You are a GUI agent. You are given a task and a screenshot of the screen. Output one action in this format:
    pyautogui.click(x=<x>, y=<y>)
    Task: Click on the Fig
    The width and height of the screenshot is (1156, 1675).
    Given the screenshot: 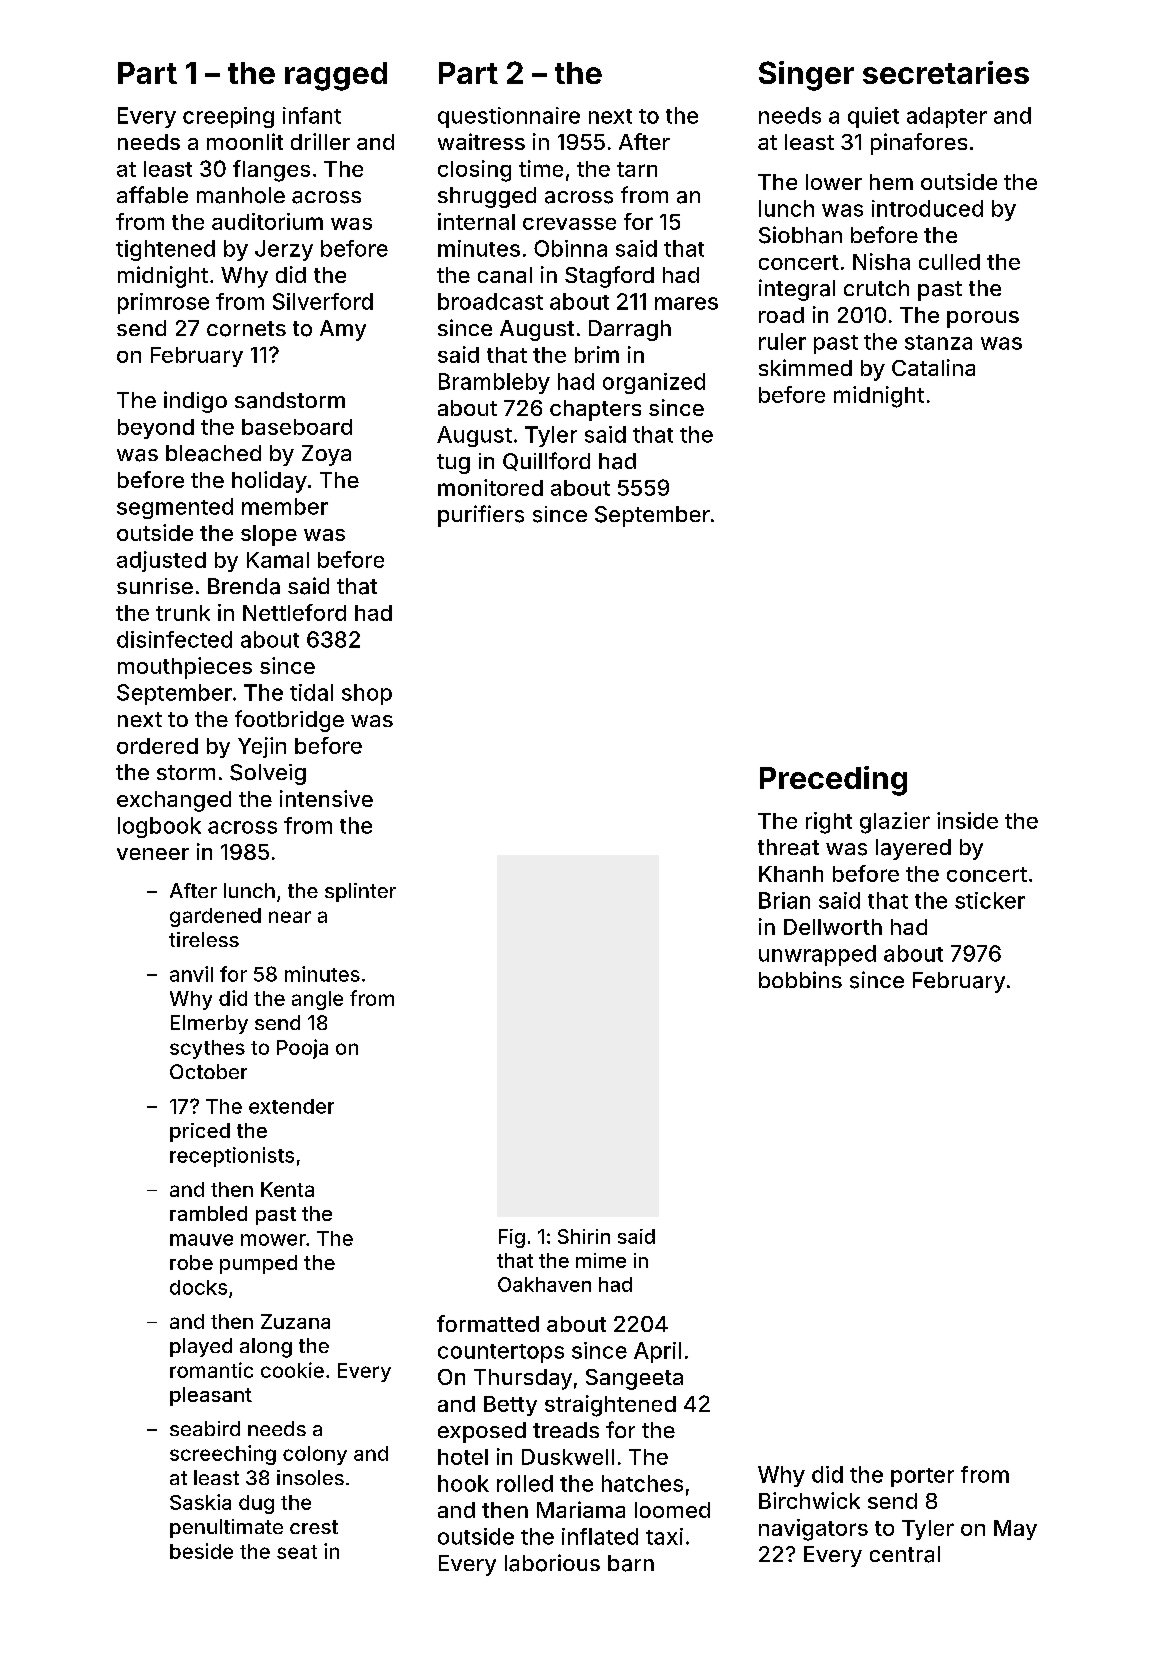 What is the action you would take?
    pyautogui.click(x=512, y=1238)
